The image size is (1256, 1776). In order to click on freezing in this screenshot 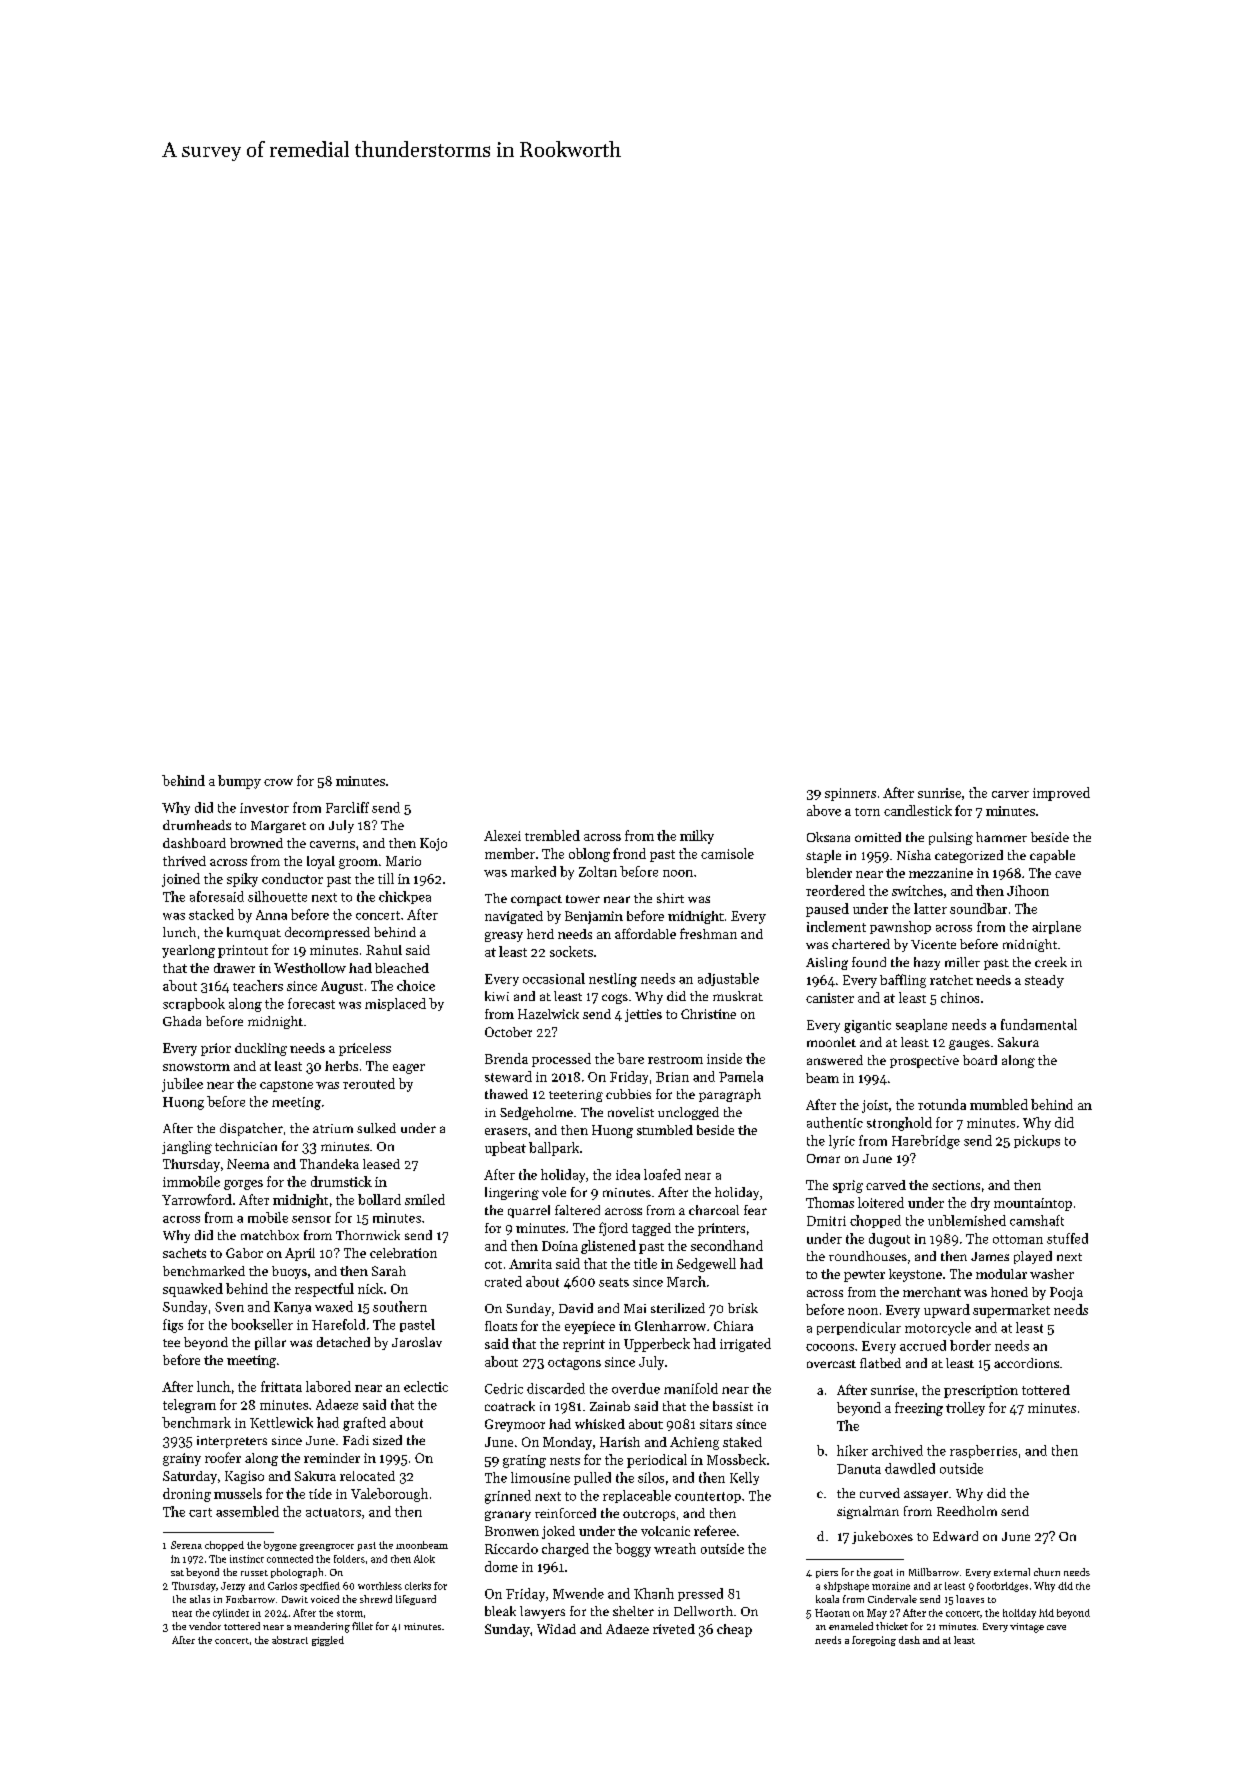, I will do `click(919, 1409)`.
